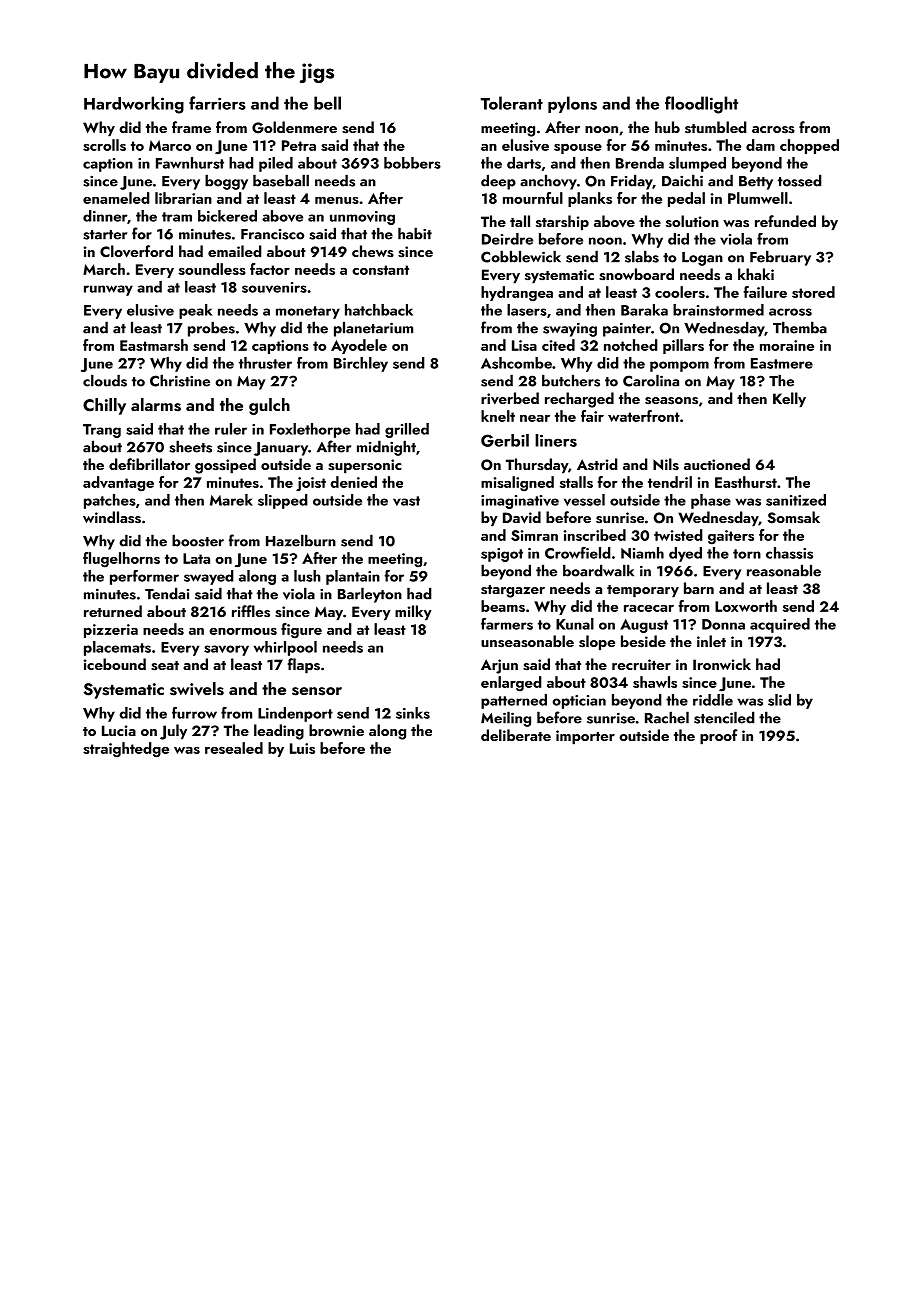  What do you see at coordinates (746, 606) in the page?
I see `Loxworth` at bounding box center [746, 606].
